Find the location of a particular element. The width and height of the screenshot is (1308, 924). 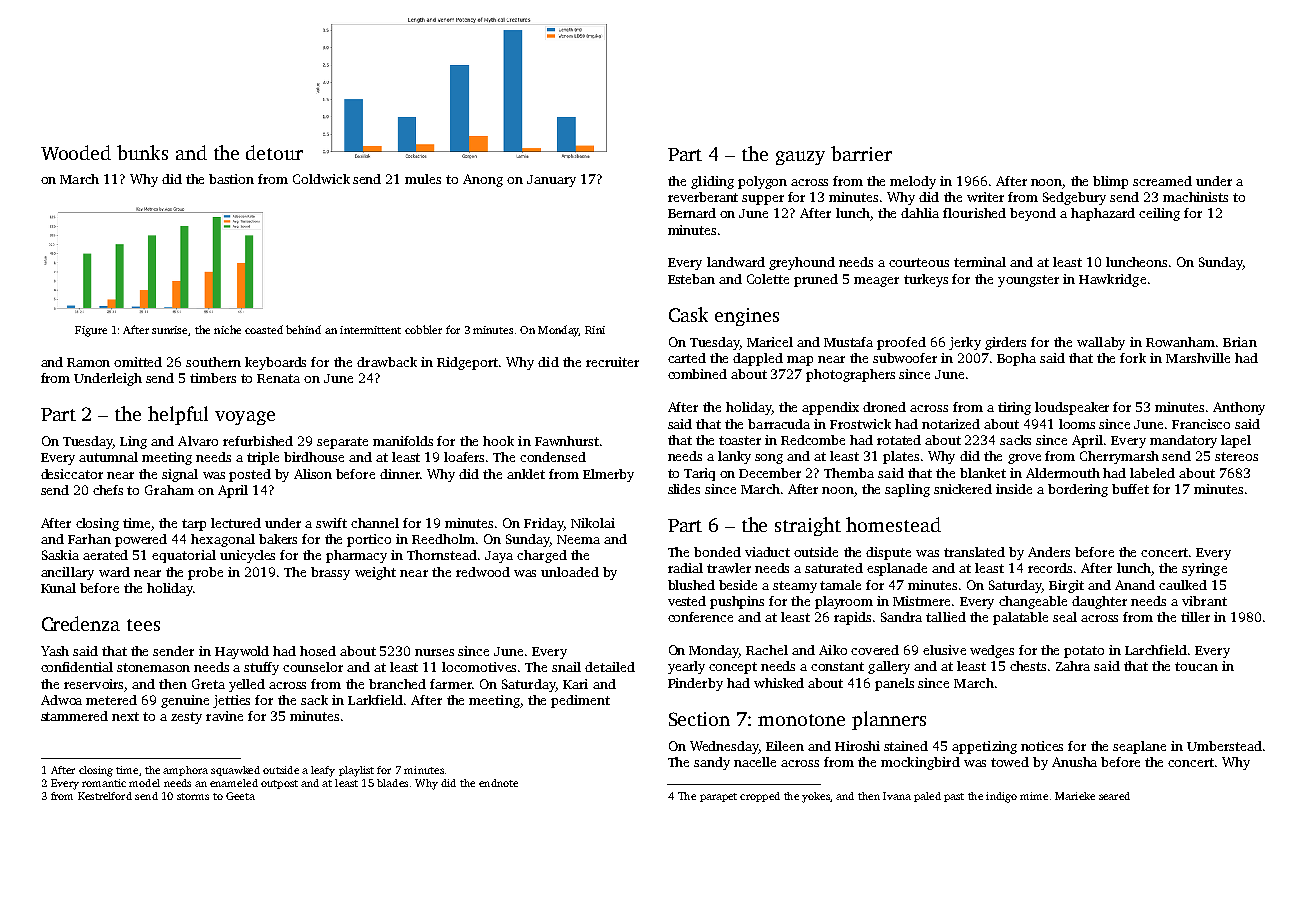

equatorial is located at coordinates (184, 556).
